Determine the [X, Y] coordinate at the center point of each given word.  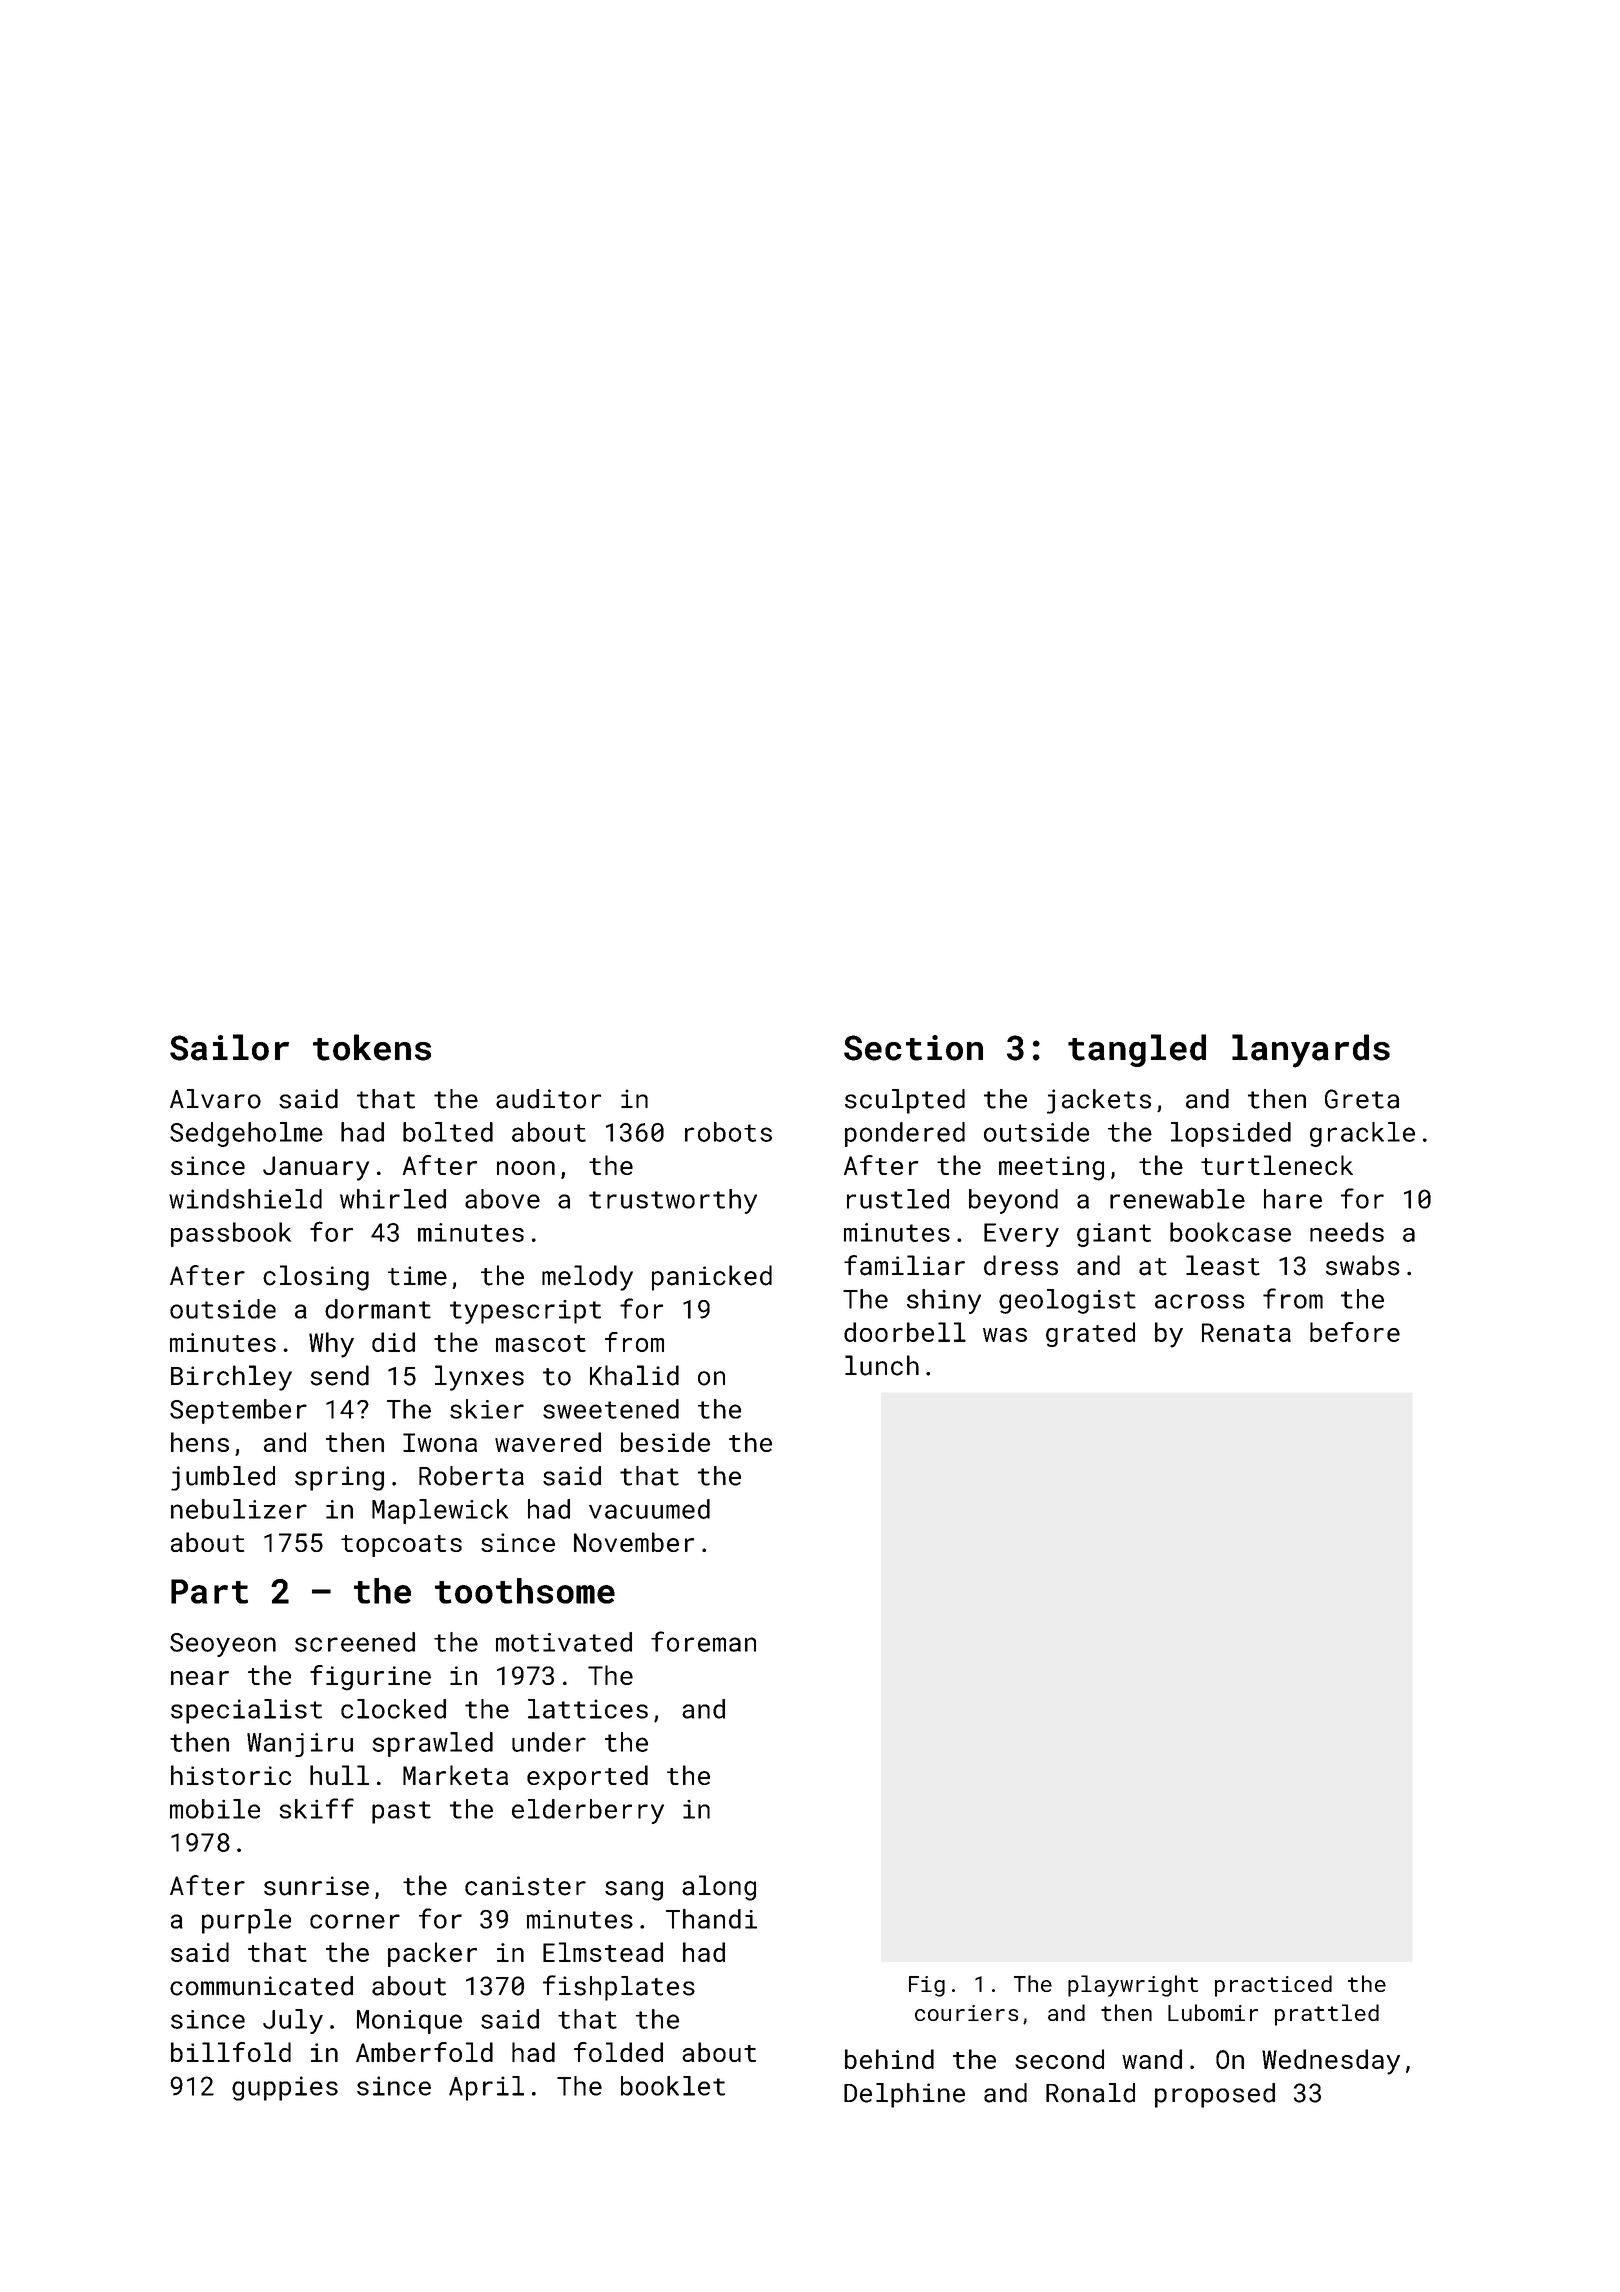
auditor [548, 1099]
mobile [215, 1809]
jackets [1099, 1101]
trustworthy [673, 1201]
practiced [1273, 1986]
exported [587, 1777]
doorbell [905, 1332]
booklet [673, 2086]
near [200, 1678]
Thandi [711, 1919]
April [486, 2088]
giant [1114, 1235]
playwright [1133, 1986]
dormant [378, 1309]
